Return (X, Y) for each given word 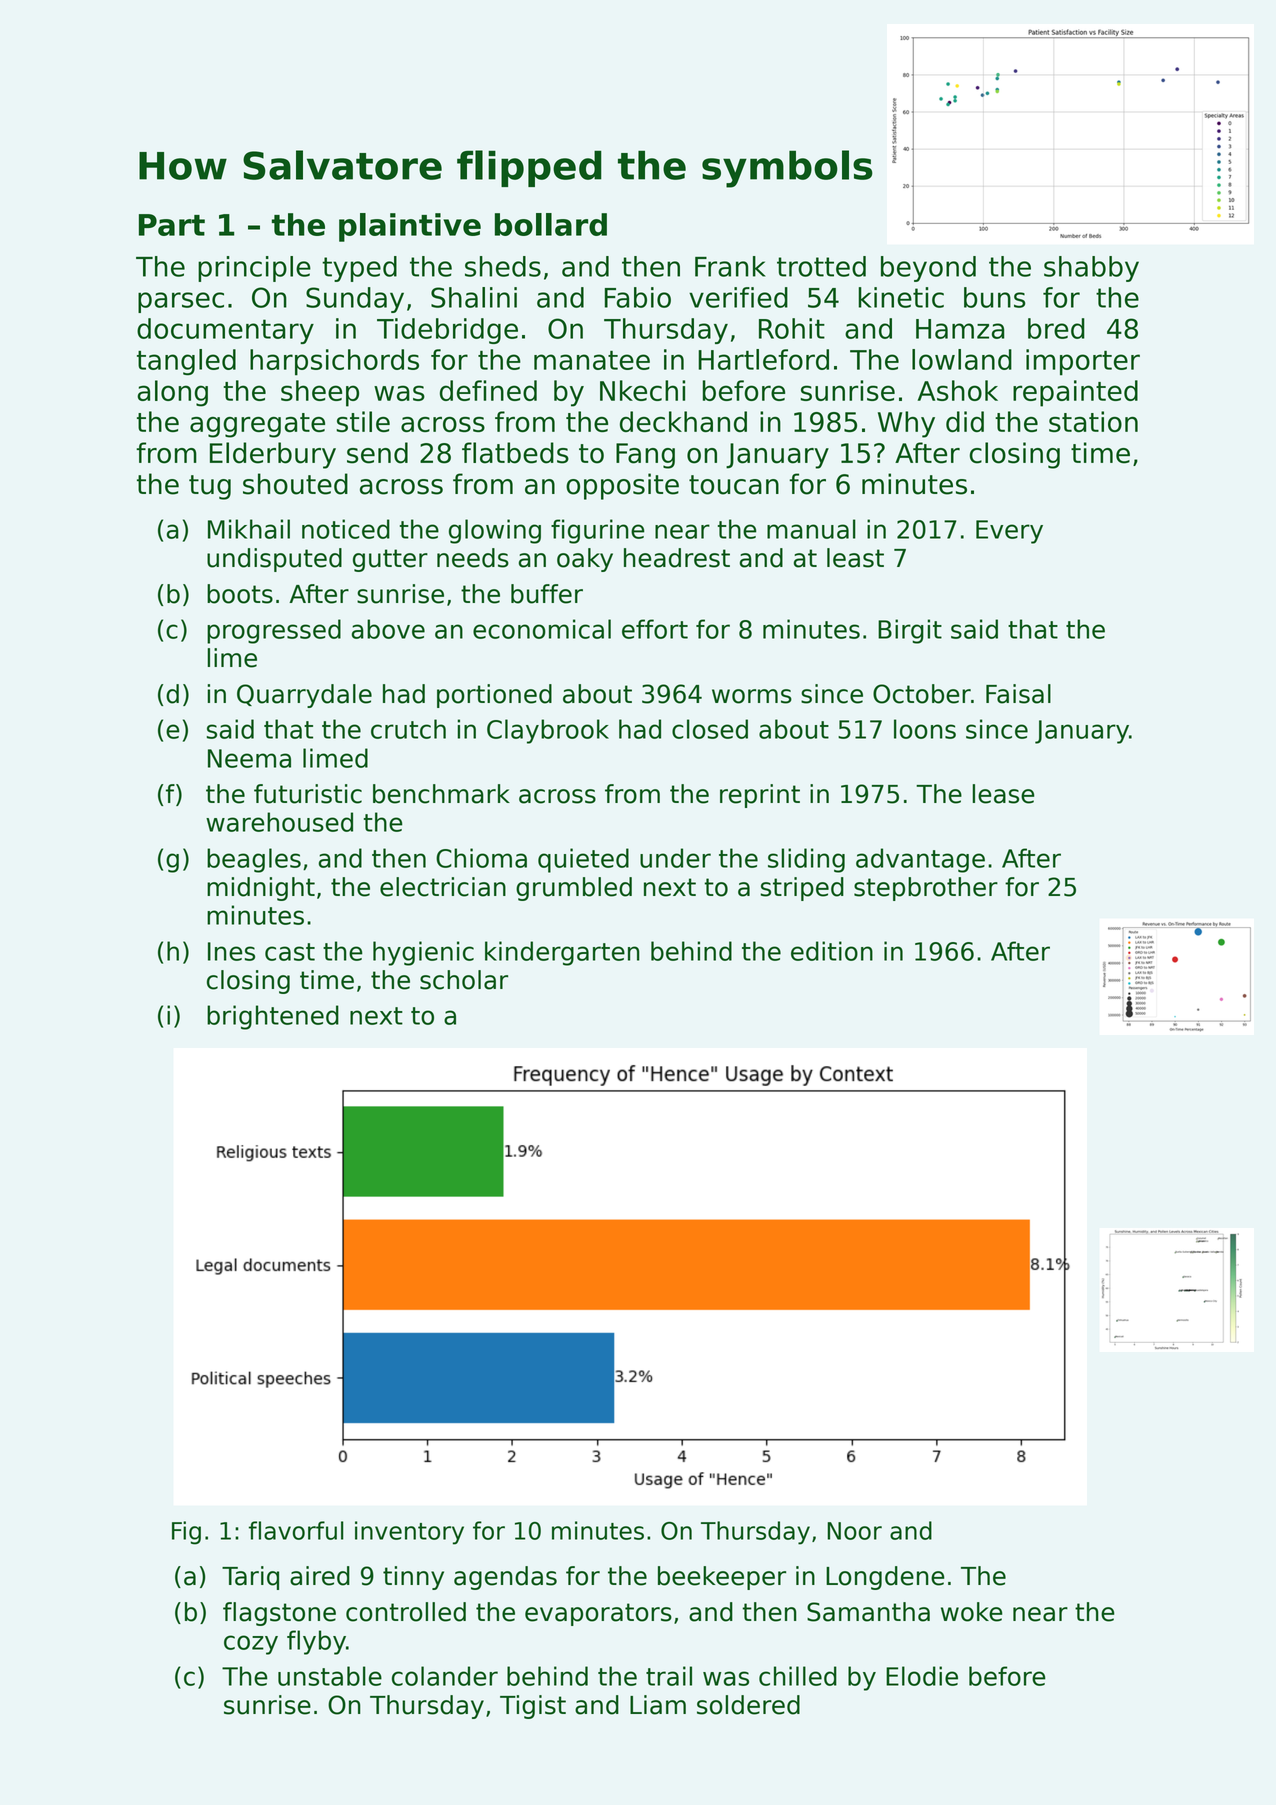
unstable (330, 1676)
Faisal (1018, 694)
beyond (928, 269)
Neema (249, 758)
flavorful (296, 1530)
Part (172, 225)
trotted (821, 266)
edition (832, 951)
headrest (677, 558)
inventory (409, 1533)
